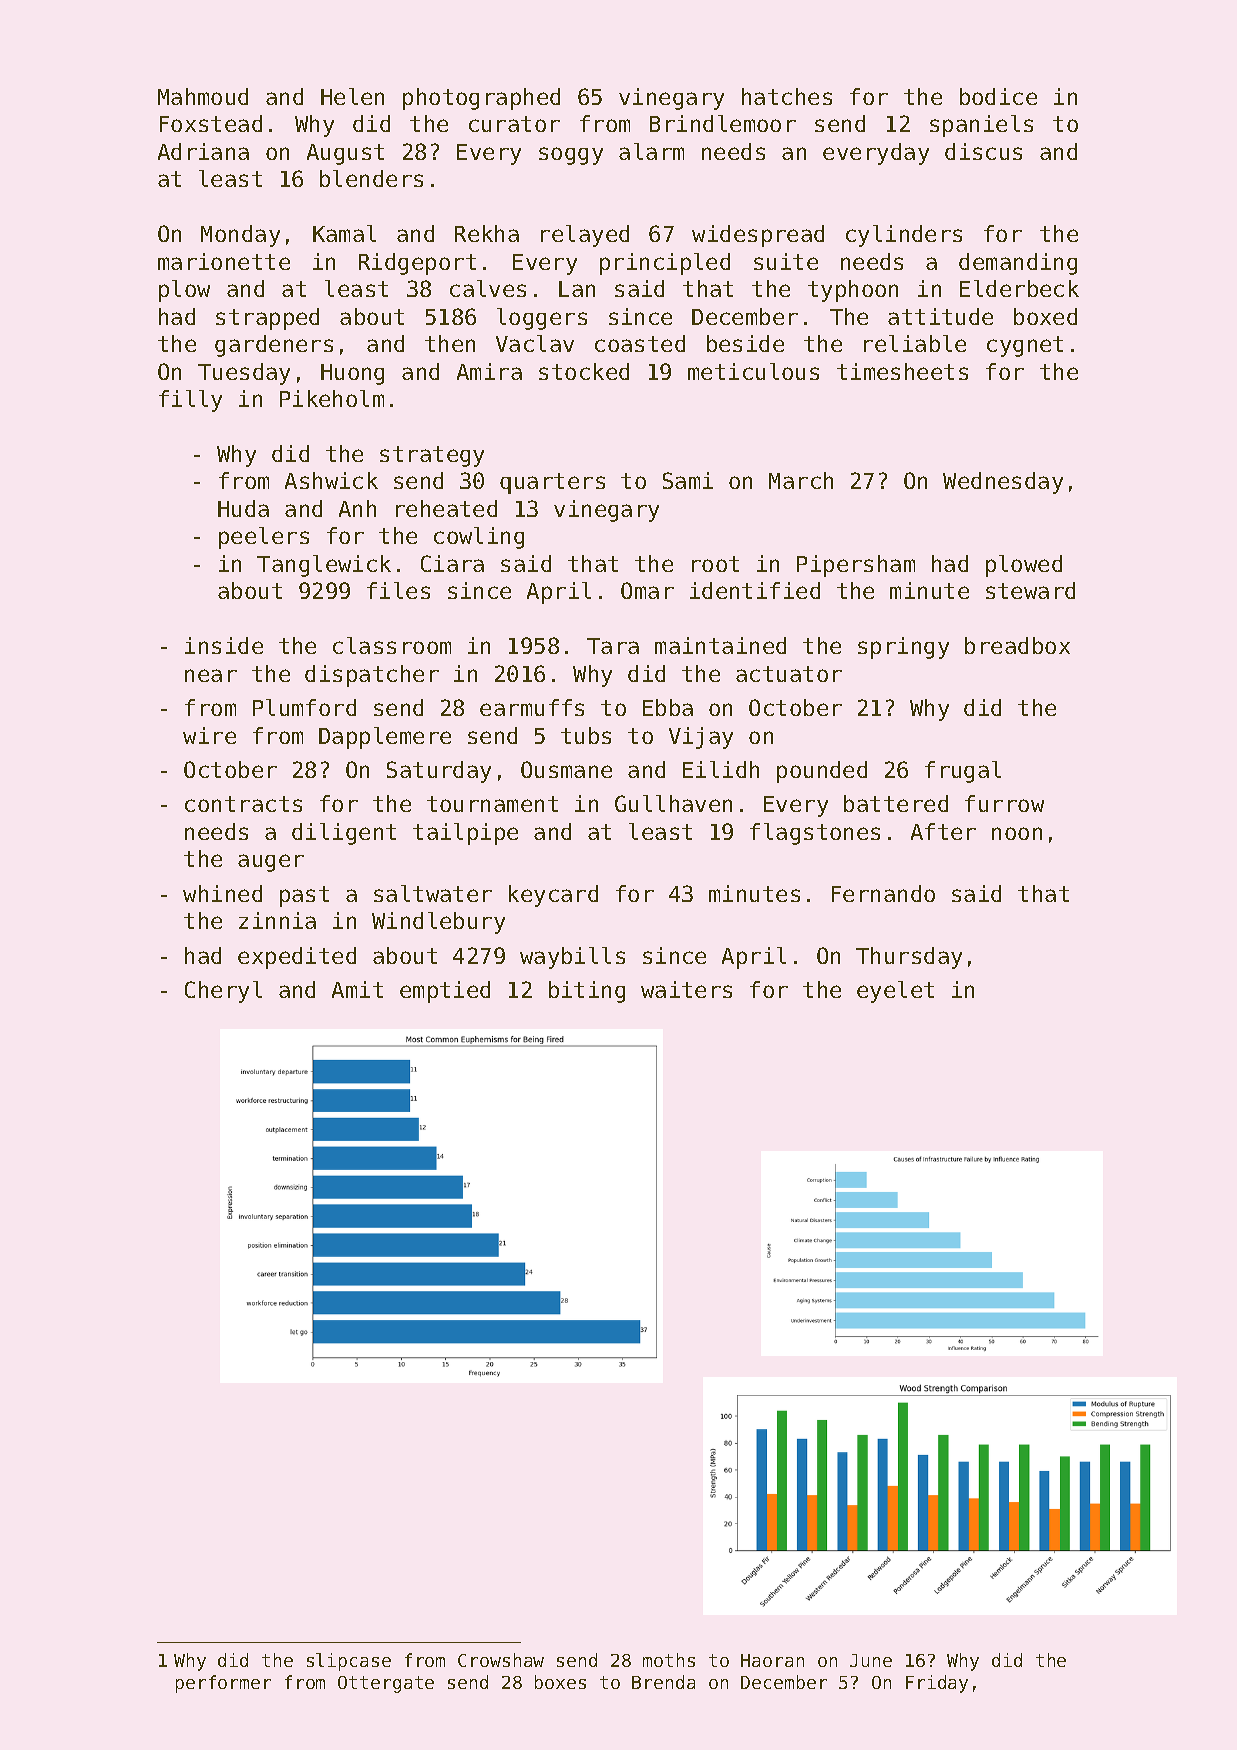 This document has width=1237, height=1750. Describe the element at coordinates (587, 992) in the document. I see `biting` at that location.
